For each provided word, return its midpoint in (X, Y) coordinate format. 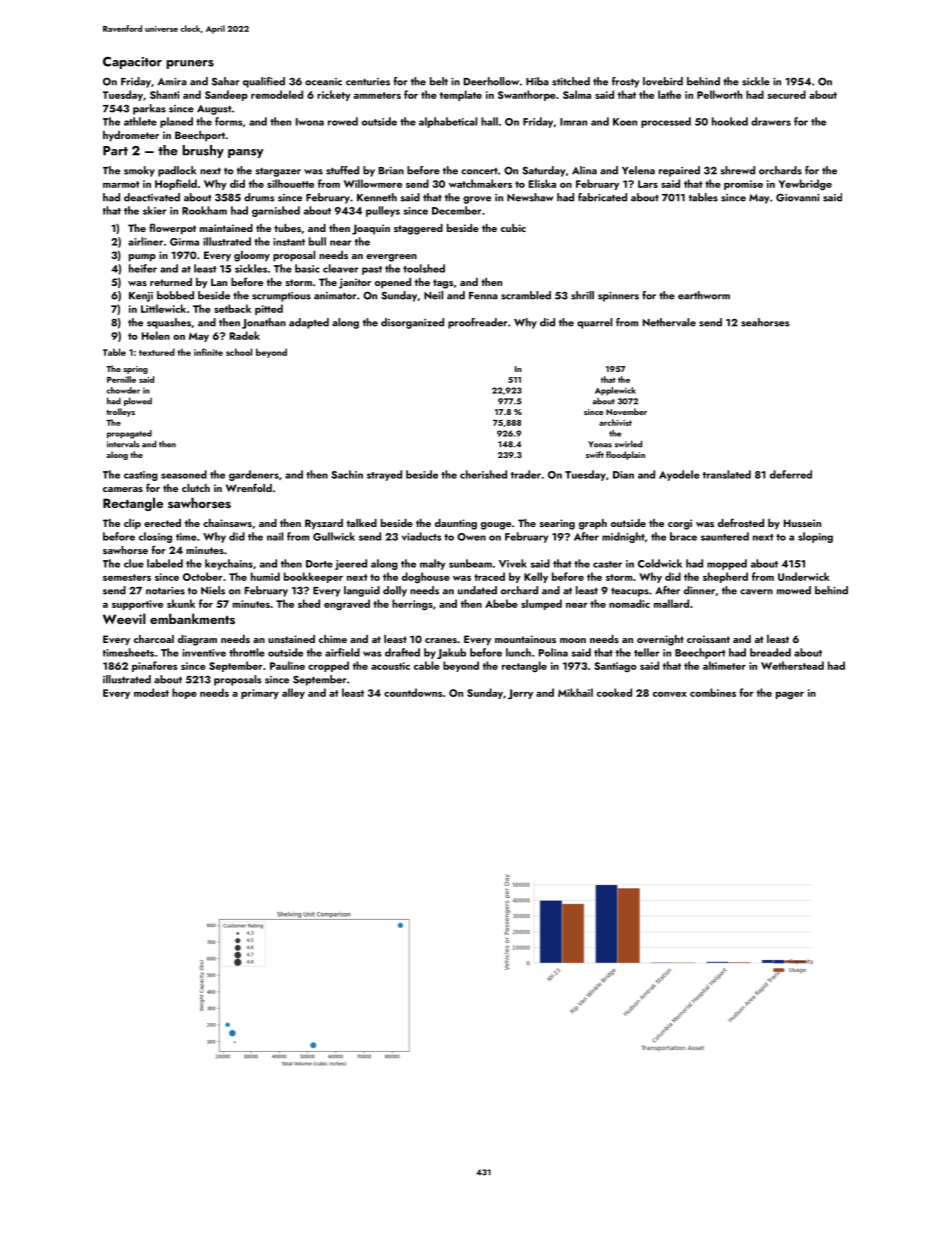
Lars (648, 184)
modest (151, 692)
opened (393, 283)
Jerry (520, 694)
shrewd (737, 170)
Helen (156, 335)
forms (228, 121)
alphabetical (448, 122)
